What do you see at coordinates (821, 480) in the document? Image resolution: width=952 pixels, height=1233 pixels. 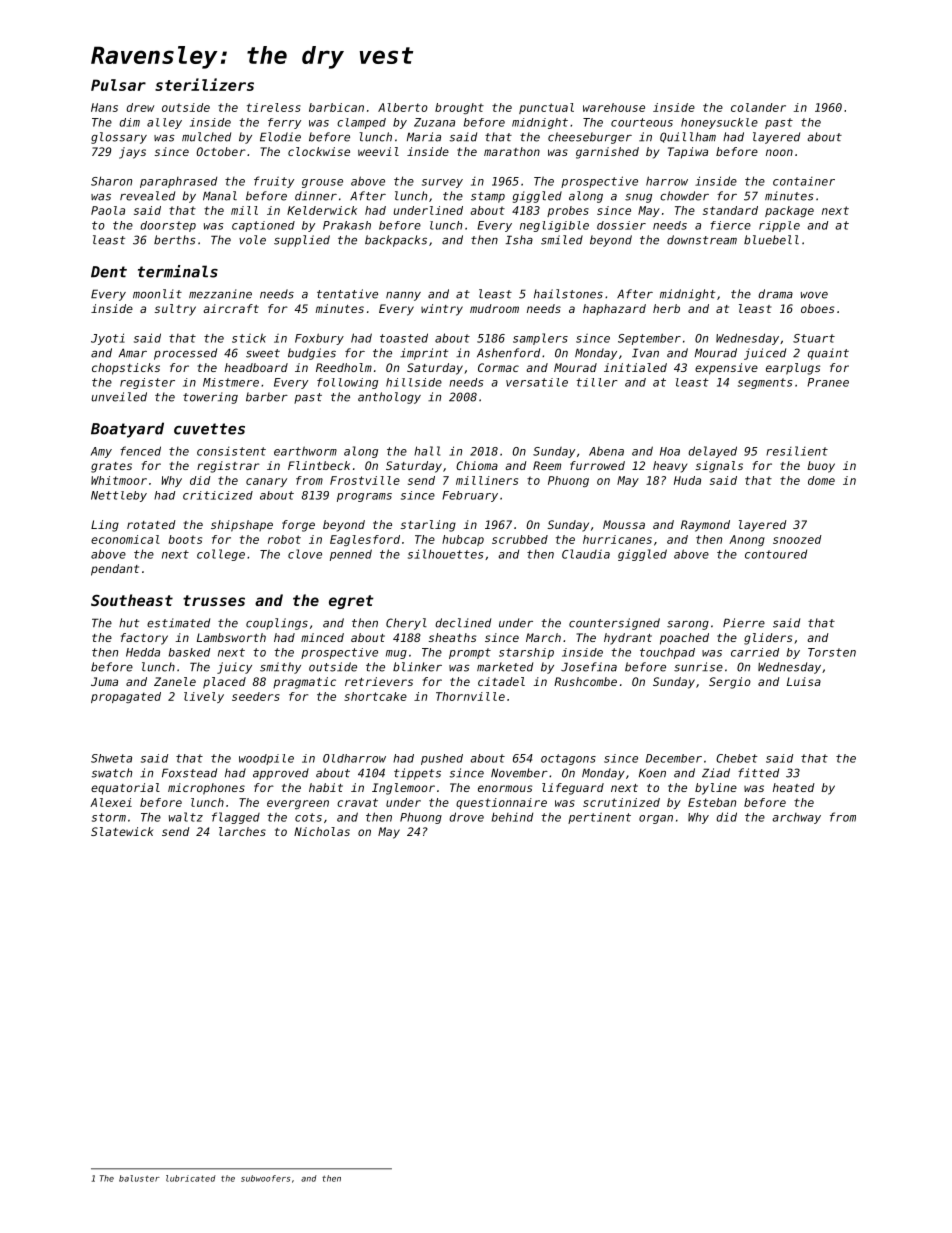 I see `dome` at bounding box center [821, 480].
